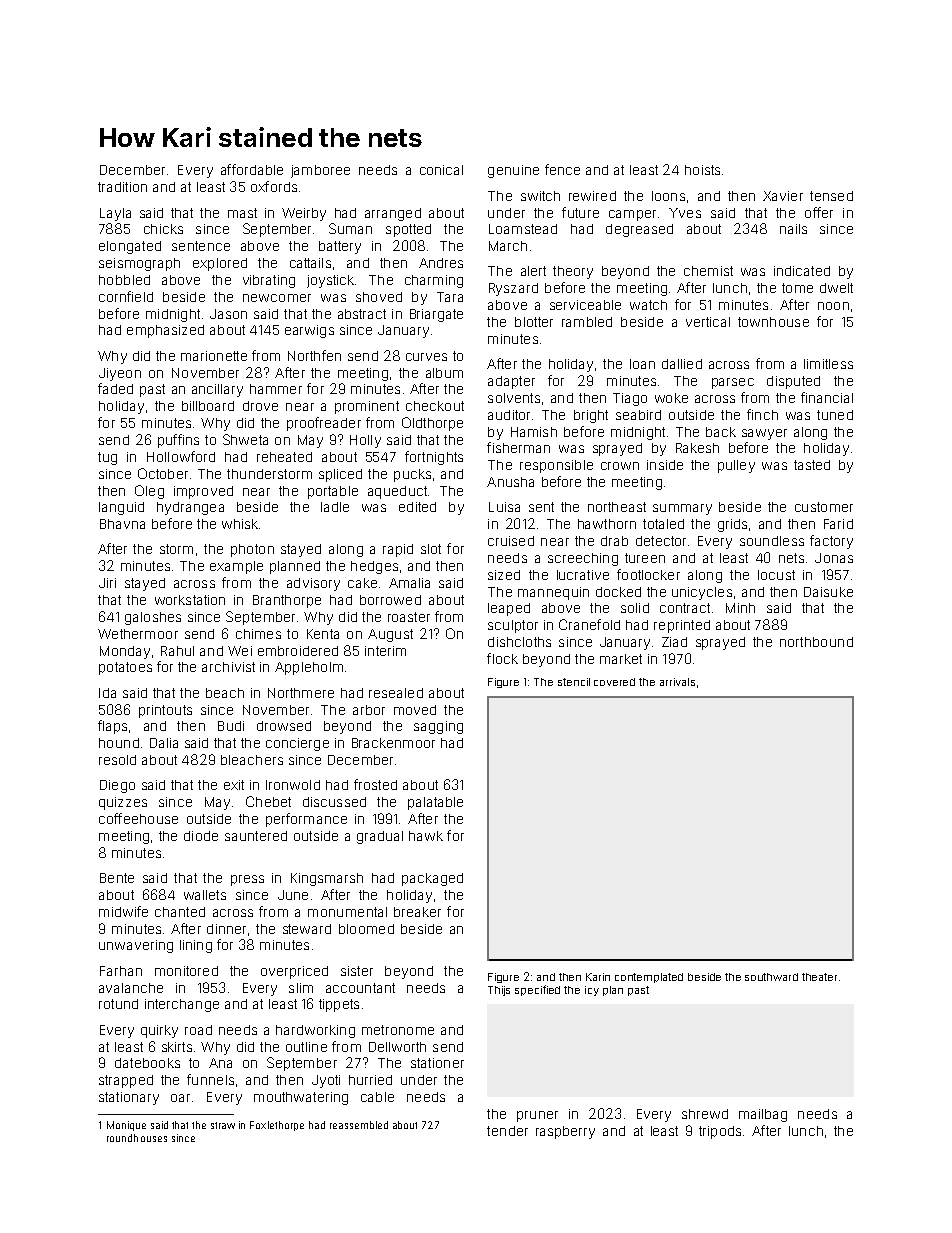 Image resolution: width=952 pixels, height=1233 pixels. I want to click on hoists, so click(702, 170).
